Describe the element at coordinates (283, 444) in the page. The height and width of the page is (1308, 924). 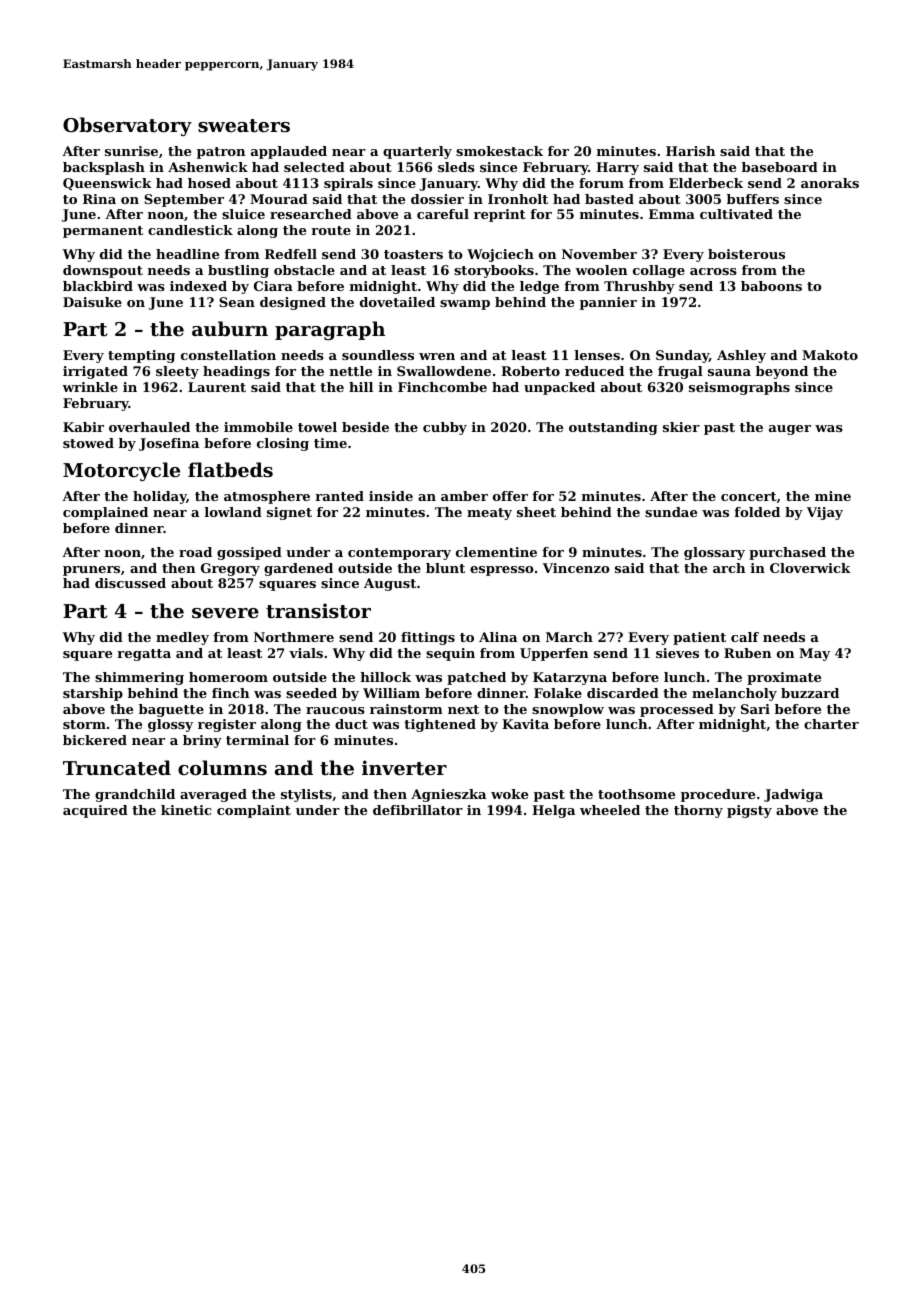
I see `closing` at that location.
